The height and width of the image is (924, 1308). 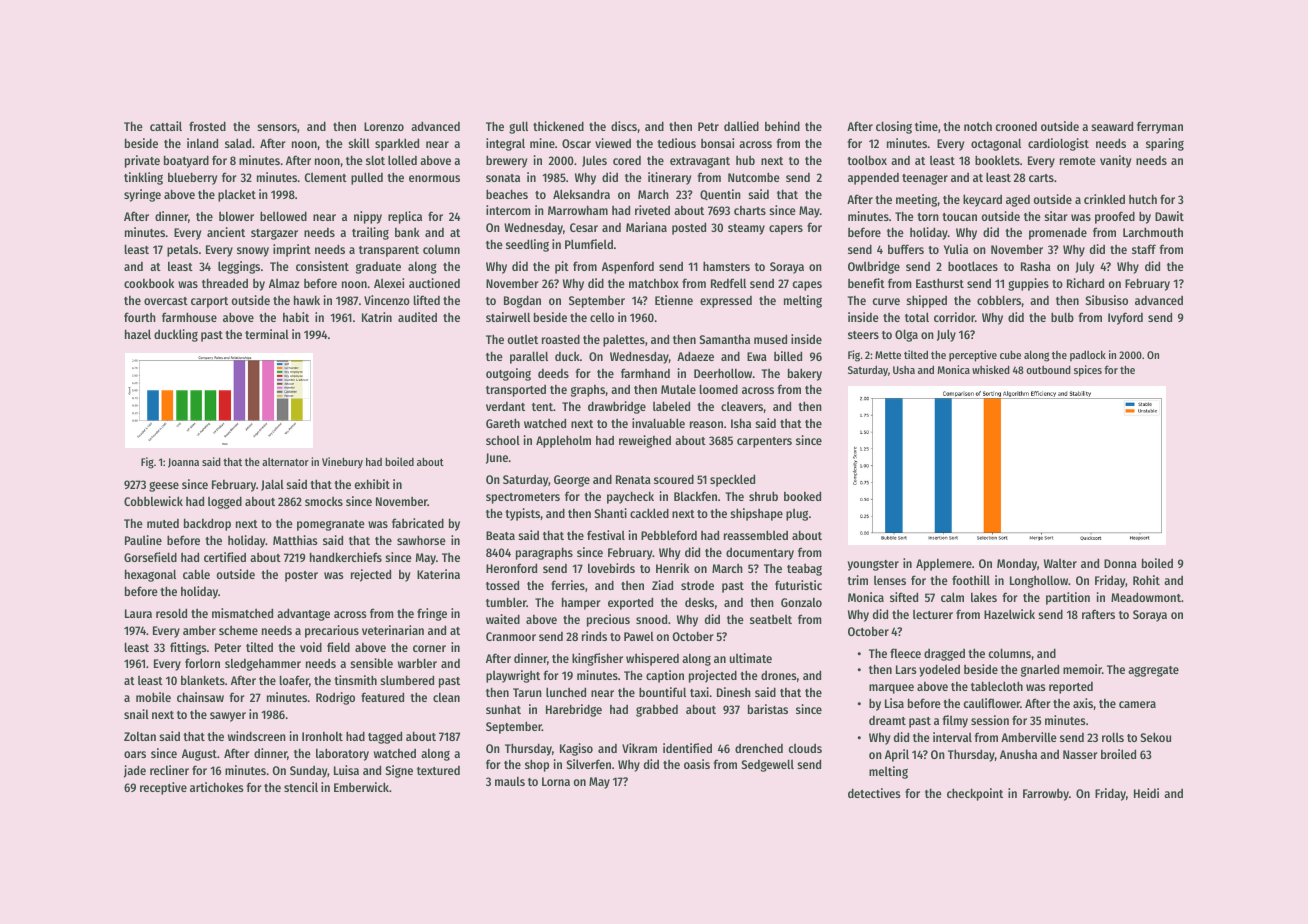 What do you see at coordinates (726, 301) in the image?
I see `expressed` at bounding box center [726, 301].
